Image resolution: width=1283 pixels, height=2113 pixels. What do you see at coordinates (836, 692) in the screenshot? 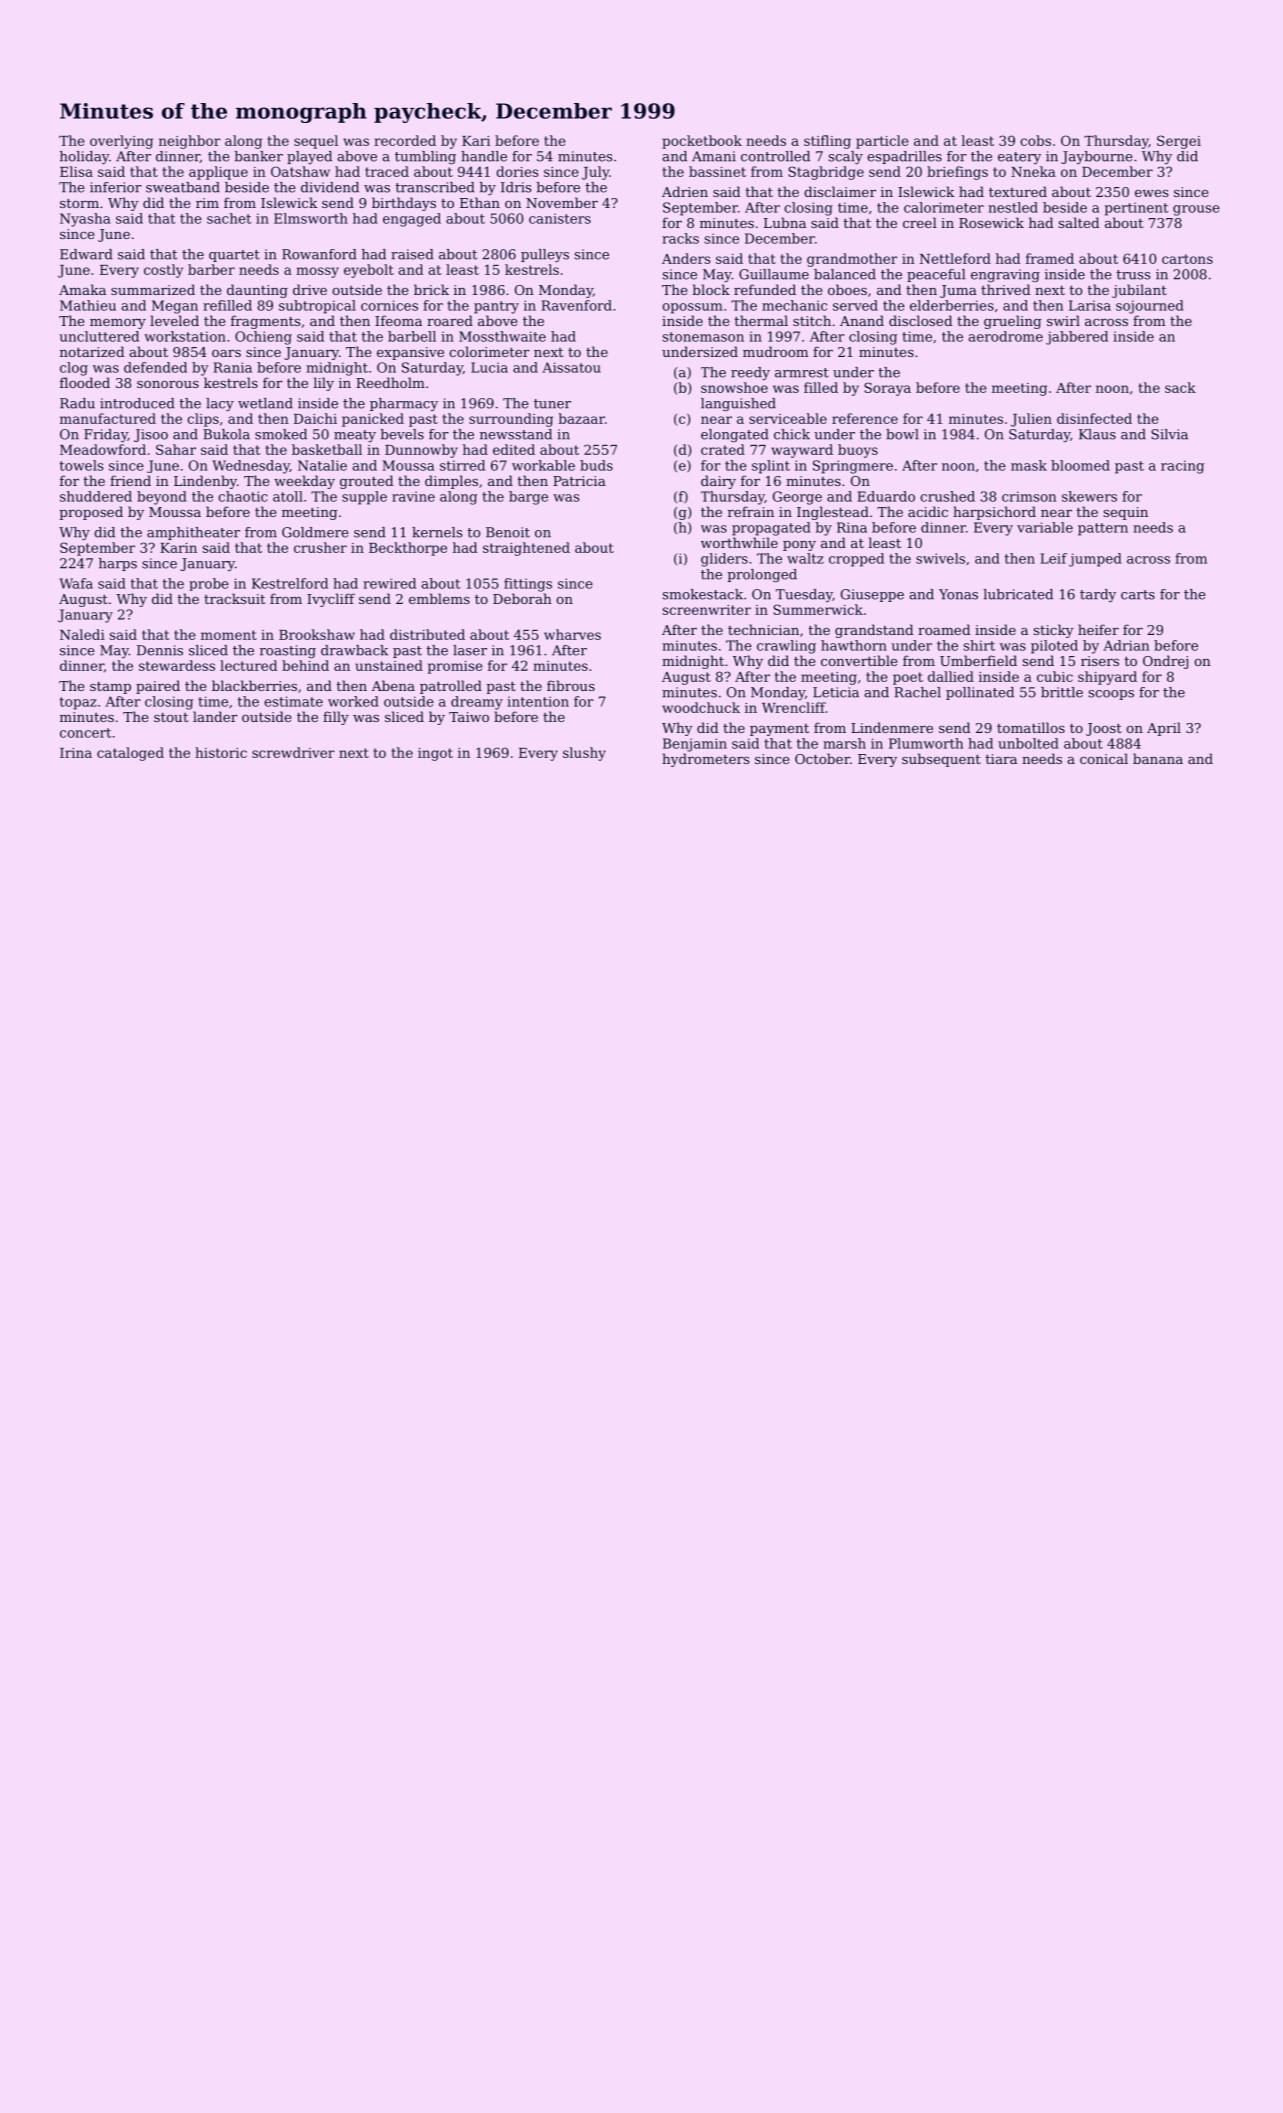
I see `Leticia` at bounding box center [836, 692].
